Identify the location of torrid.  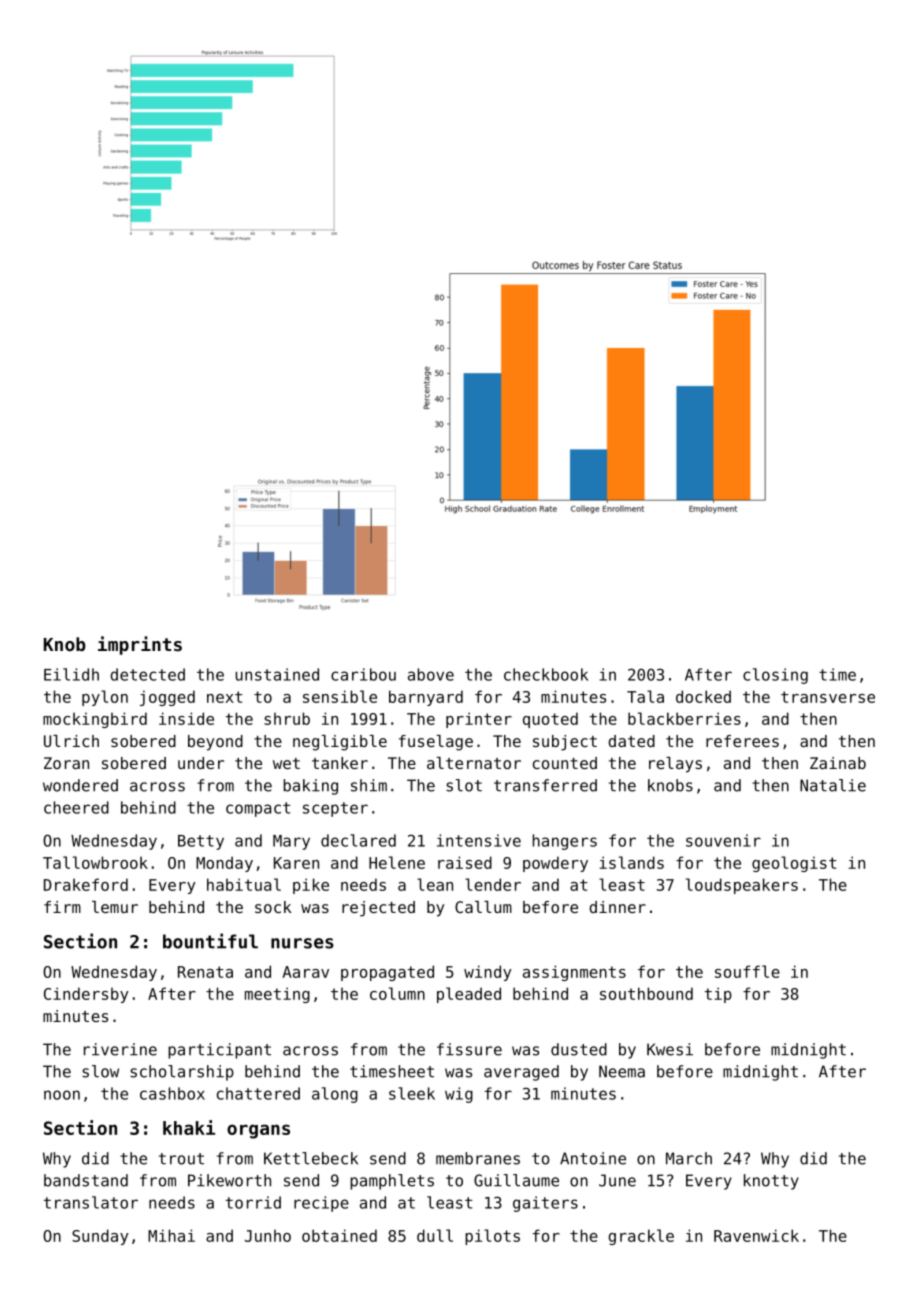
(253, 1202).
